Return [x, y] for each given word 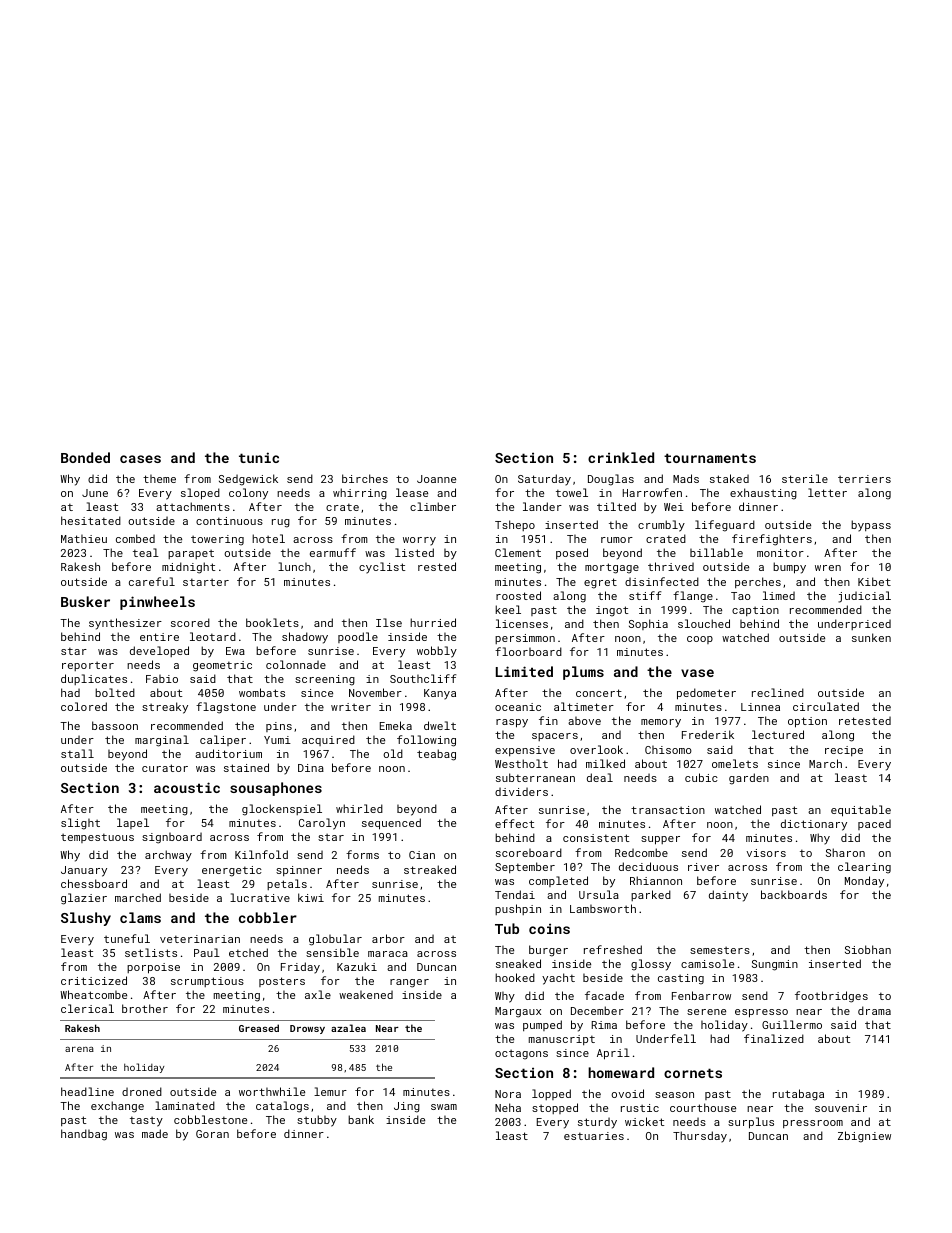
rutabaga [798, 1095]
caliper [223, 740]
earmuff [333, 552]
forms [362, 854]
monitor [780, 553]
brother [145, 1008]
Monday [864, 882]
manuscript [562, 1040]
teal [146, 552]
